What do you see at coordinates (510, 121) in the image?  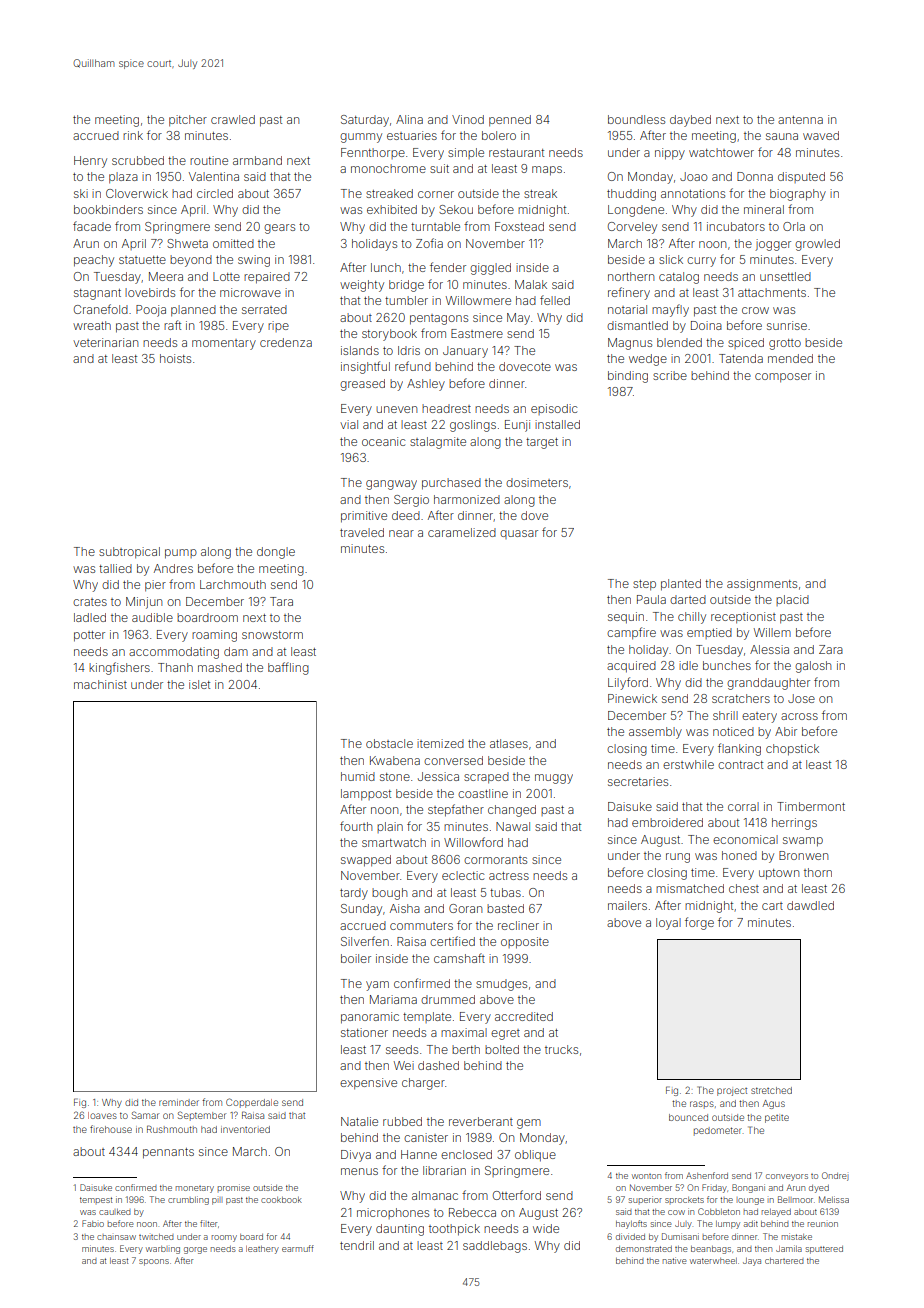 I see `penned` at bounding box center [510, 121].
